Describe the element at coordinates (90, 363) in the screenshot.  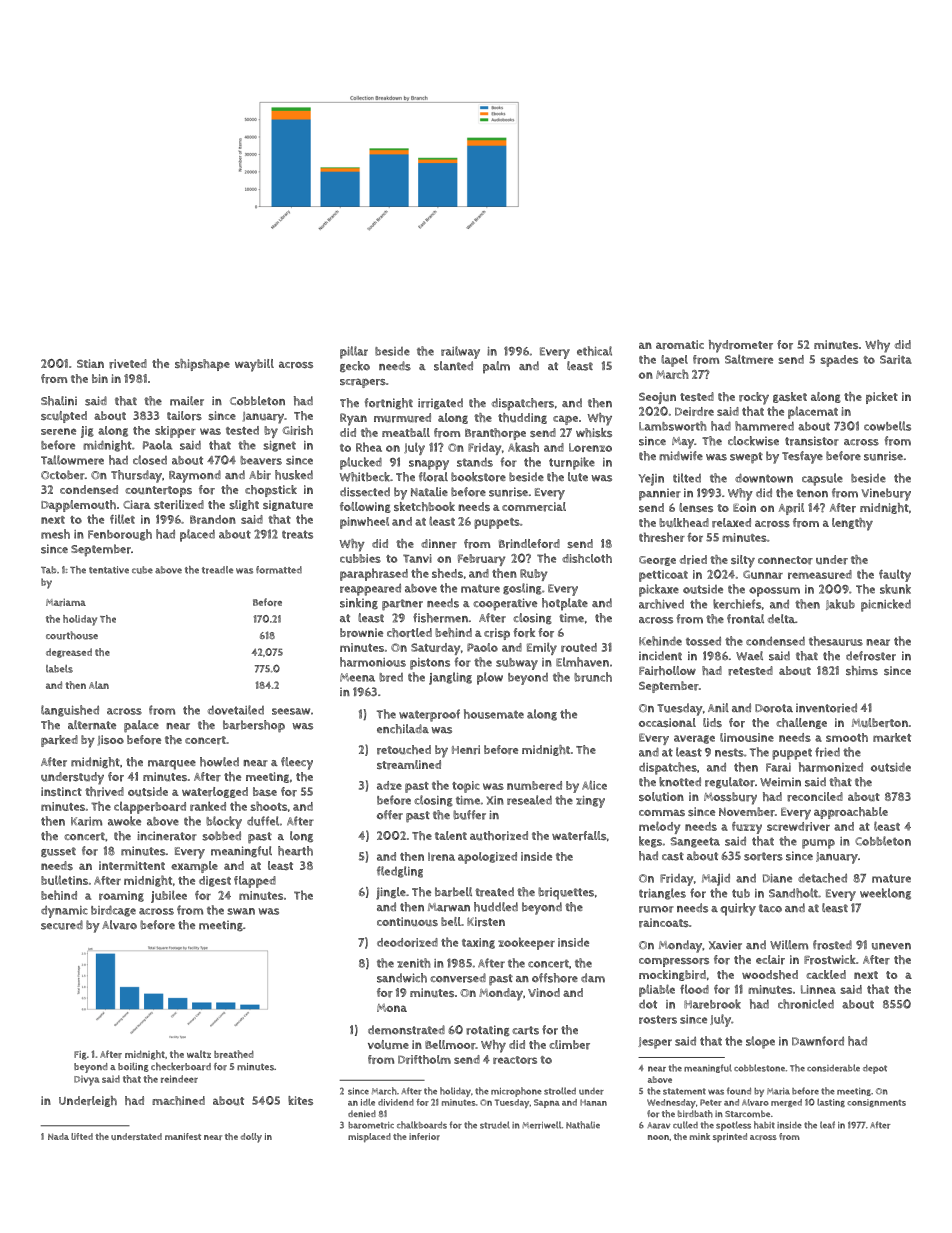
I see `Stian` at that location.
